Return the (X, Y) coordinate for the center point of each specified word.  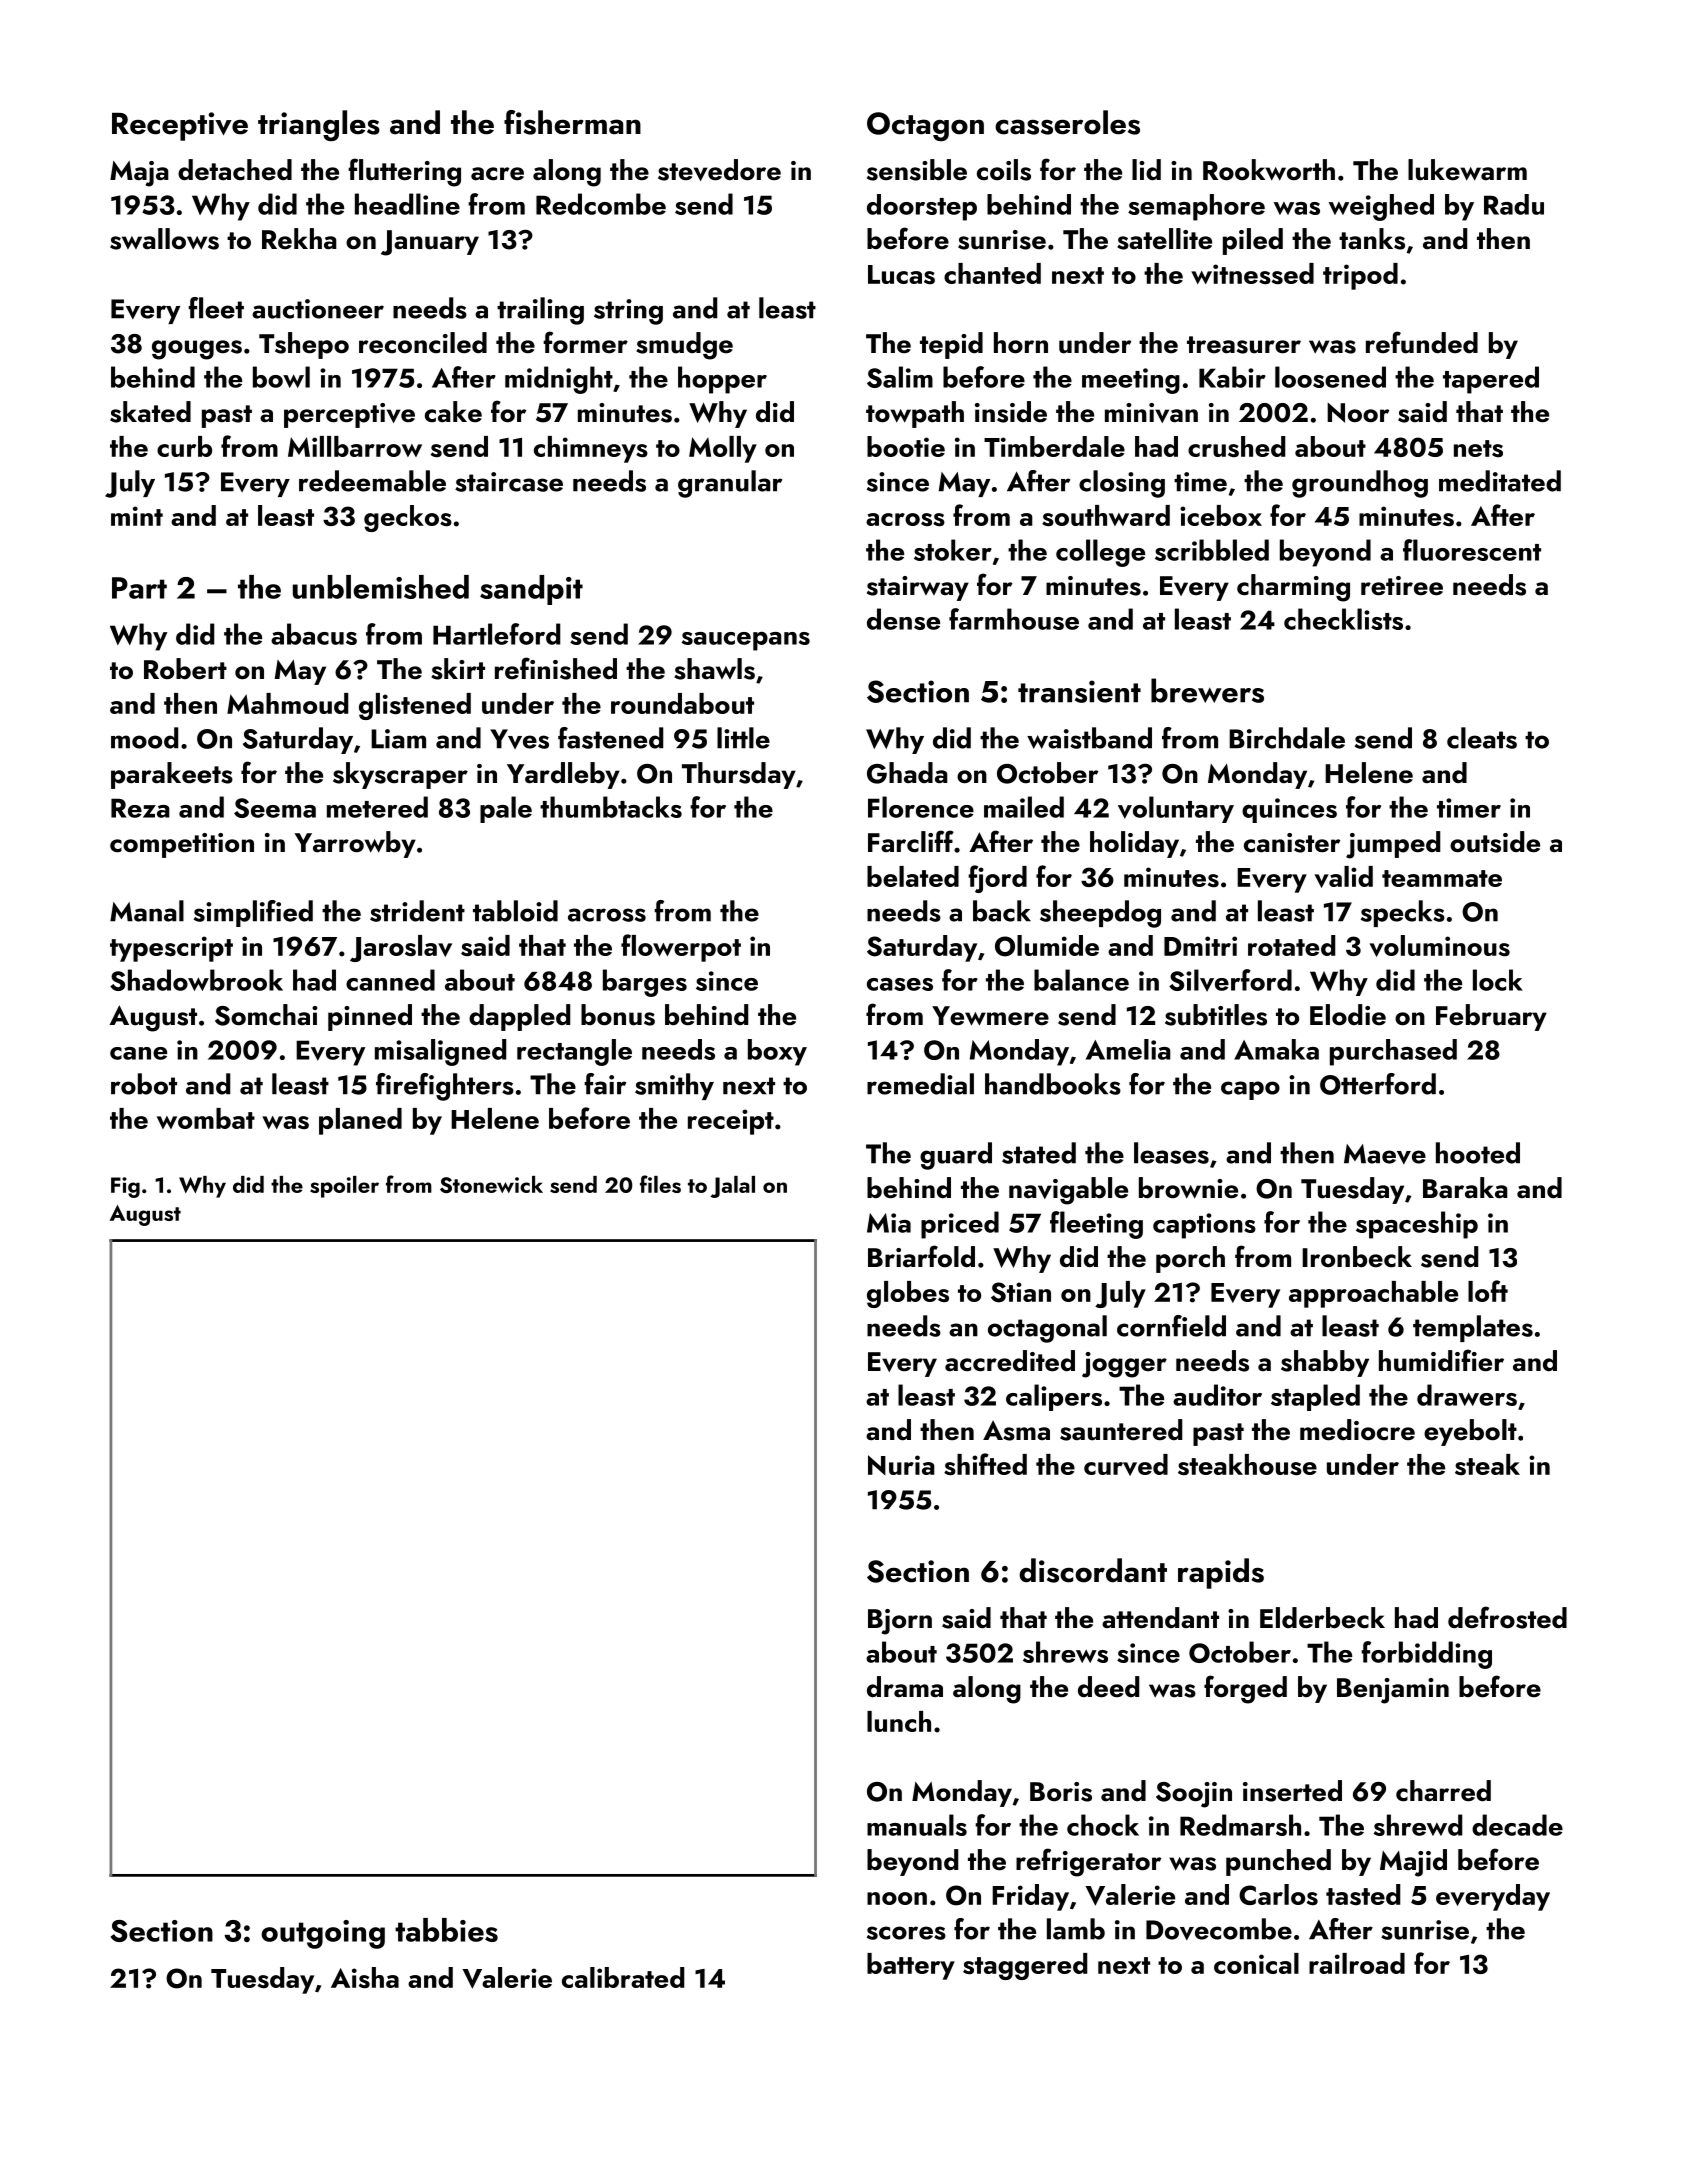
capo (1250, 1090)
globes (908, 1294)
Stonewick (491, 1184)
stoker (953, 550)
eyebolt (1470, 1432)
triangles (319, 125)
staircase (509, 482)
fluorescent (1472, 550)
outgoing (323, 1934)
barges (645, 983)
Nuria (901, 1465)
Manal (147, 911)
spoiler (344, 1187)
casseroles (1067, 122)
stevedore (719, 170)
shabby (1325, 1363)
